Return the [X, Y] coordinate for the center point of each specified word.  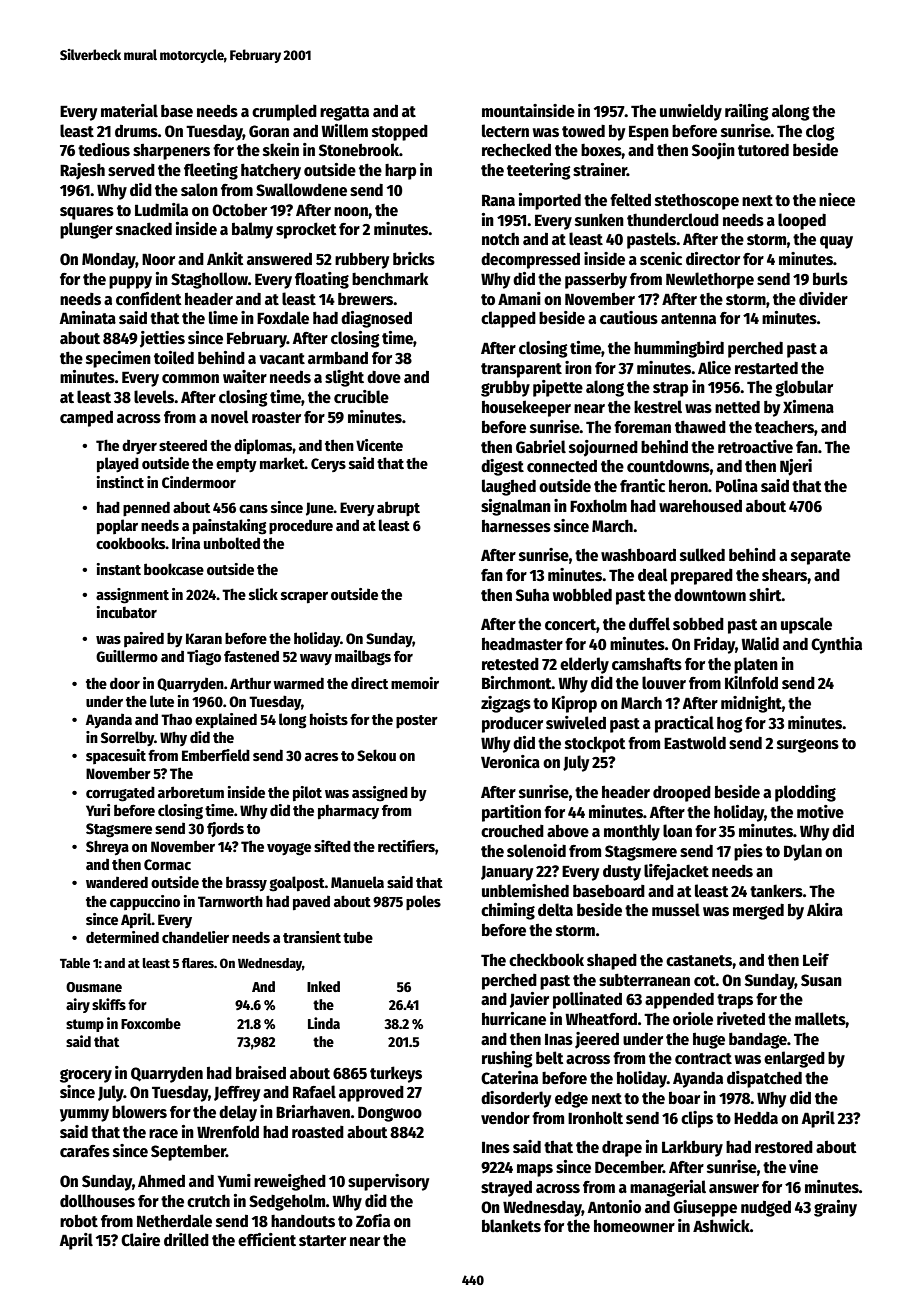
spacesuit [116, 756]
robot [79, 1221]
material [129, 110]
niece [837, 200]
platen [756, 665]
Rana [498, 200]
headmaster [522, 644]
